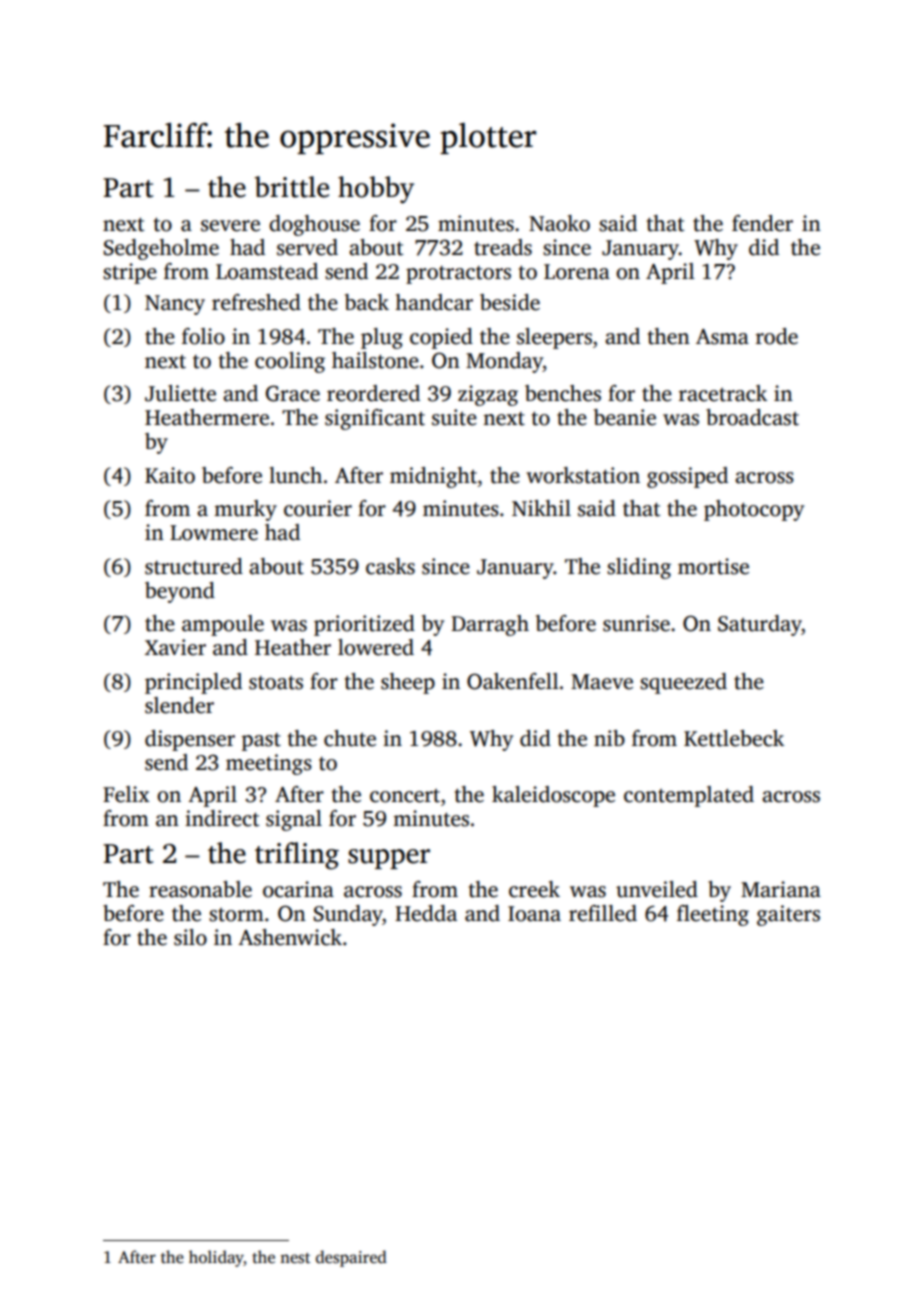 Image resolution: width=924 pixels, height=1314 pixels. Describe the element at coordinates (781, 889) in the document. I see `Mariana` at that location.
